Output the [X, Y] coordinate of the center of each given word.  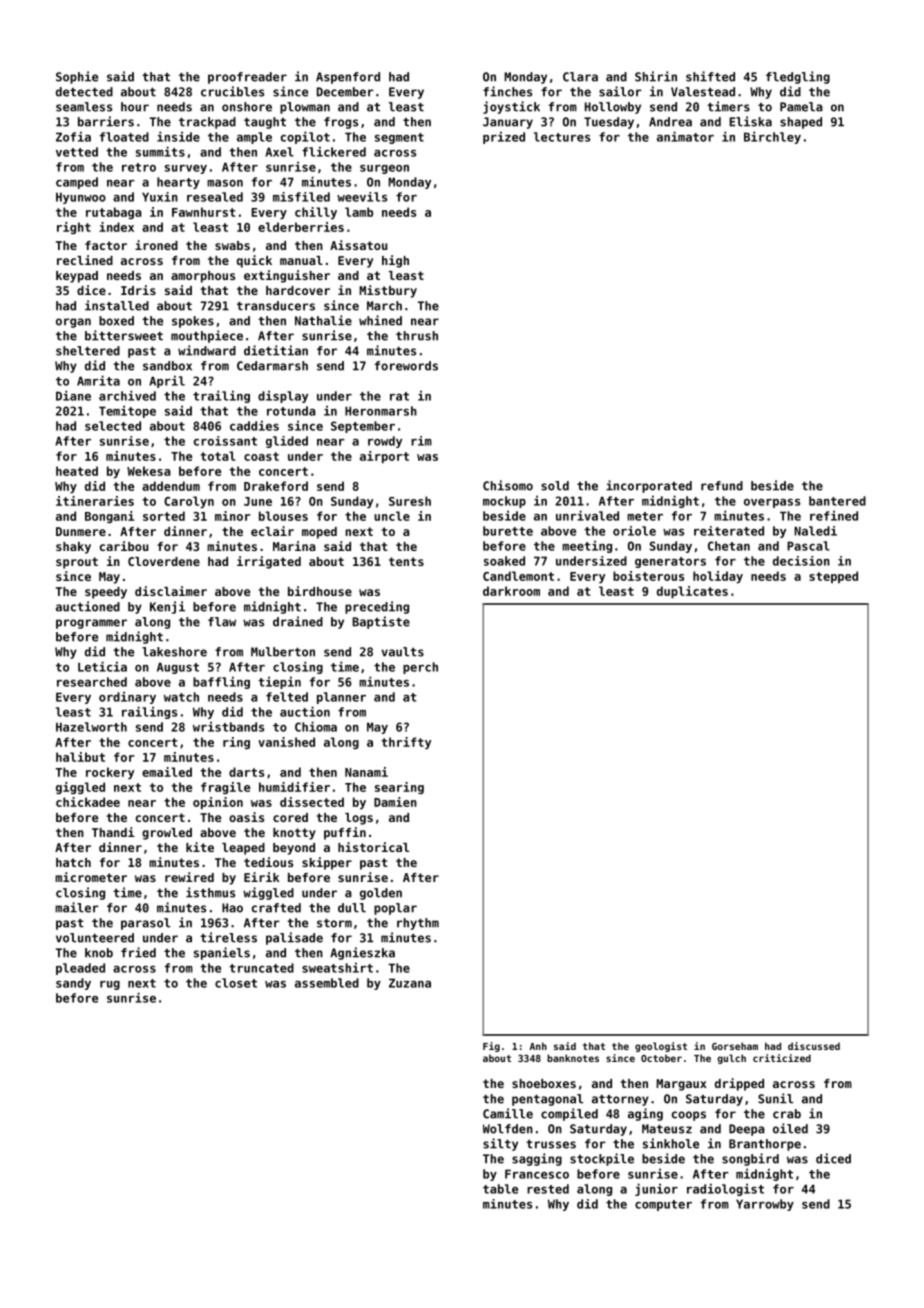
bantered [837, 501]
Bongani [110, 517]
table [500, 1189]
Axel [279, 152]
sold [555, 486]
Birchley [772, 137]
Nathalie [323, 320]
